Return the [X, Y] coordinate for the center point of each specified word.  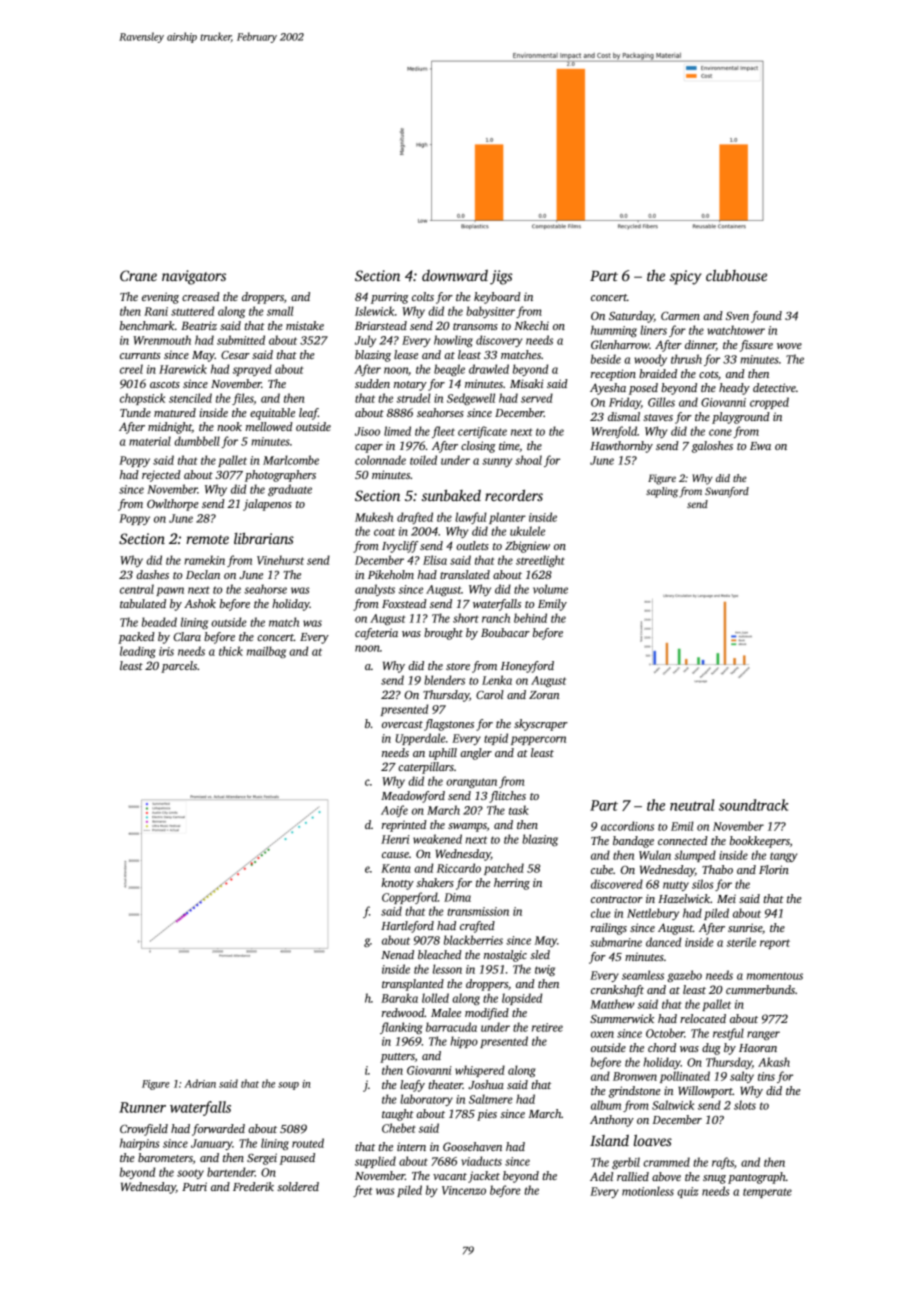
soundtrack [753, 805]
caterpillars [426, 768]
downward [455, 275]
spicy [686, 277]
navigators [194, 277]
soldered [298, 1186]
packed [136, 638]
